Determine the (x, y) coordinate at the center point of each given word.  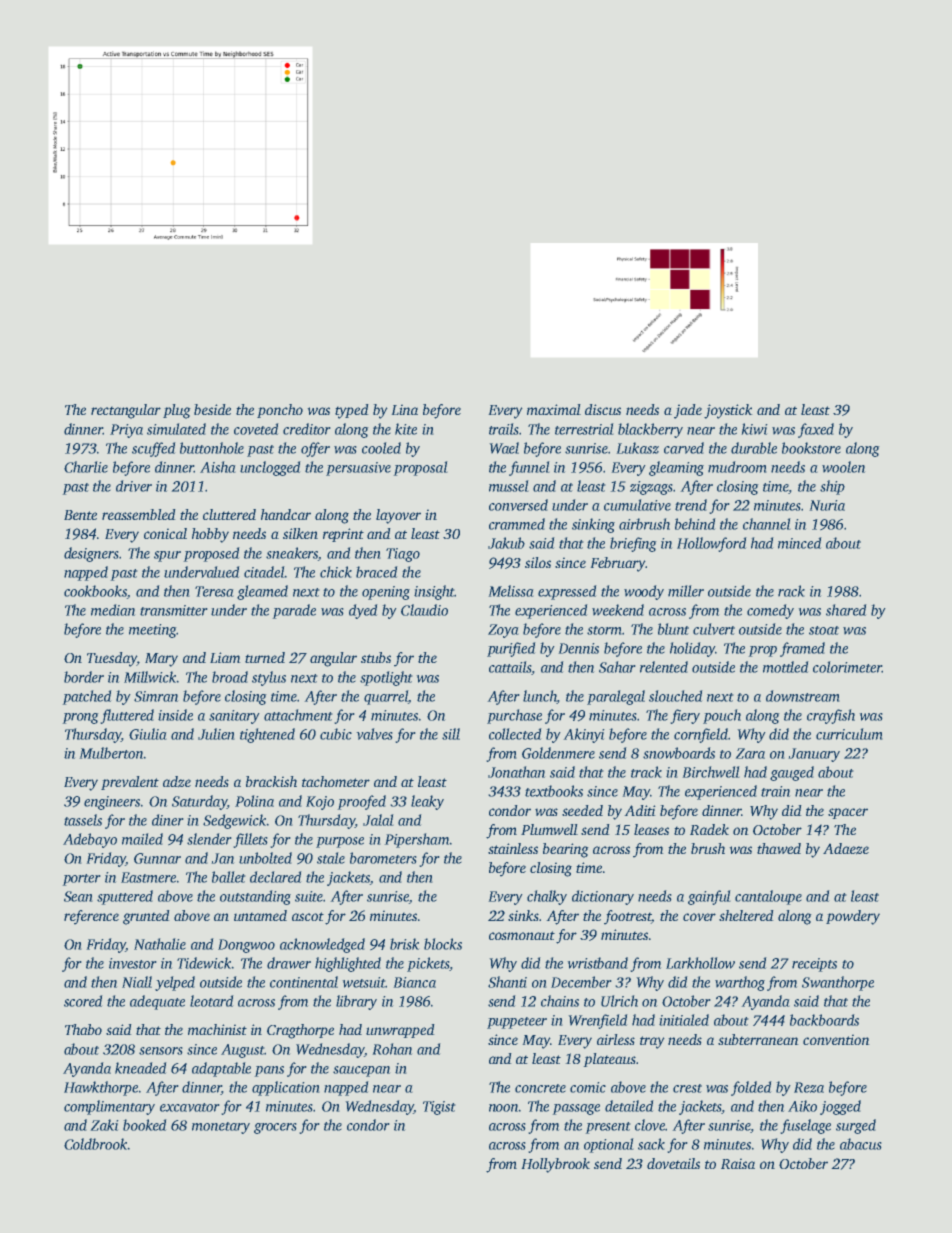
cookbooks (95, 591)
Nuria (827, 505)
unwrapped (400, 1031)
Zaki (104, 1125)
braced (376, 572)
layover (398, 516)
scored (83, 1001)
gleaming (676, 468)
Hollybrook (556, 1165)
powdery (853, 917)
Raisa (738, 1164)
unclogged (270, 468)
